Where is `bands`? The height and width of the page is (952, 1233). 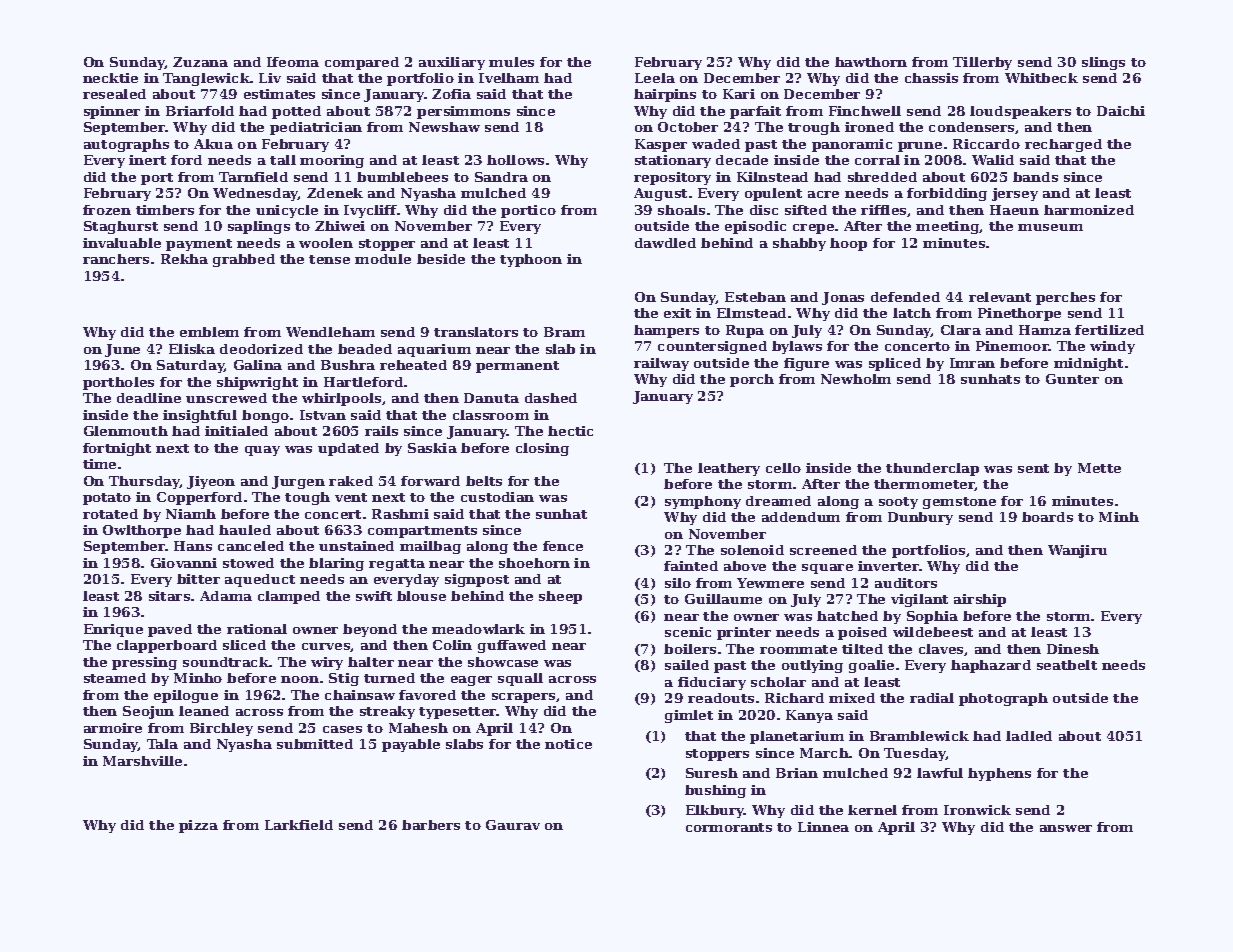
bands is located at coordinates (1035, 177).
